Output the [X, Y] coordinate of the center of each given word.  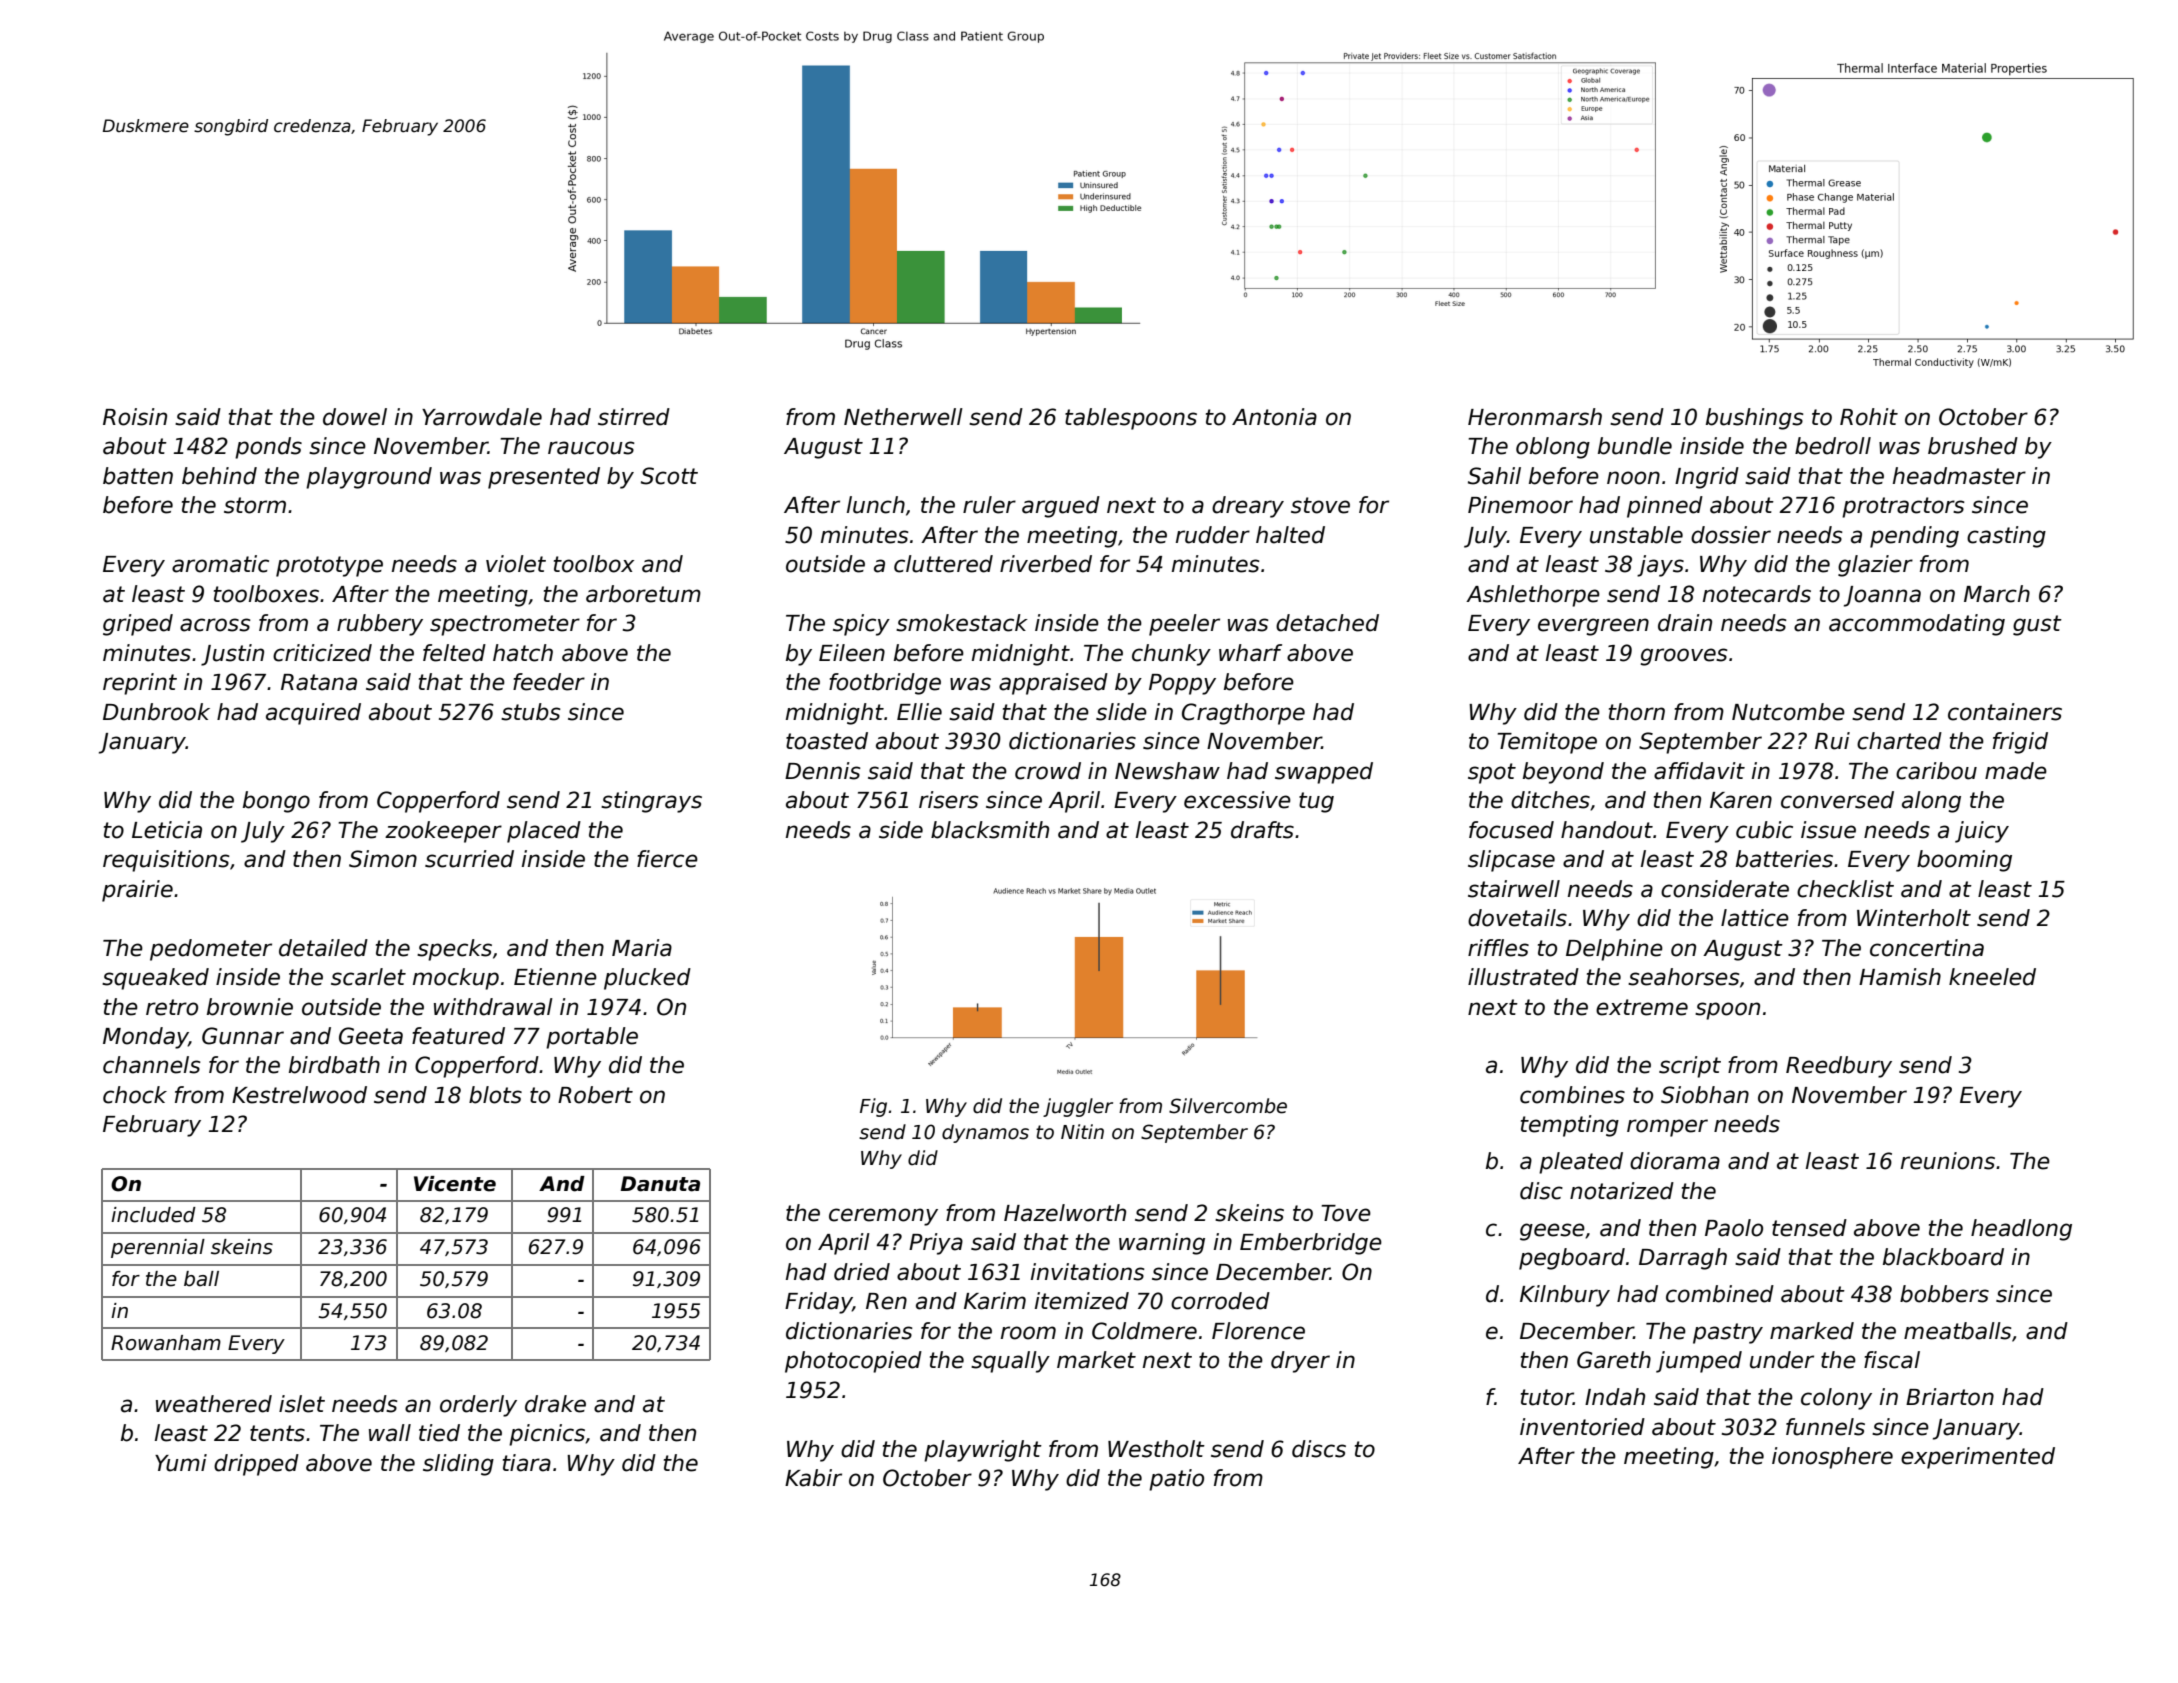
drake [555, 1404]
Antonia [1274, 417]
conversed [1837, 800]
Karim [995, 1301]
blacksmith [990, 830]
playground [369, 478]
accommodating [1917, 625]
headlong [2021, 1230]
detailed [323, 948]
